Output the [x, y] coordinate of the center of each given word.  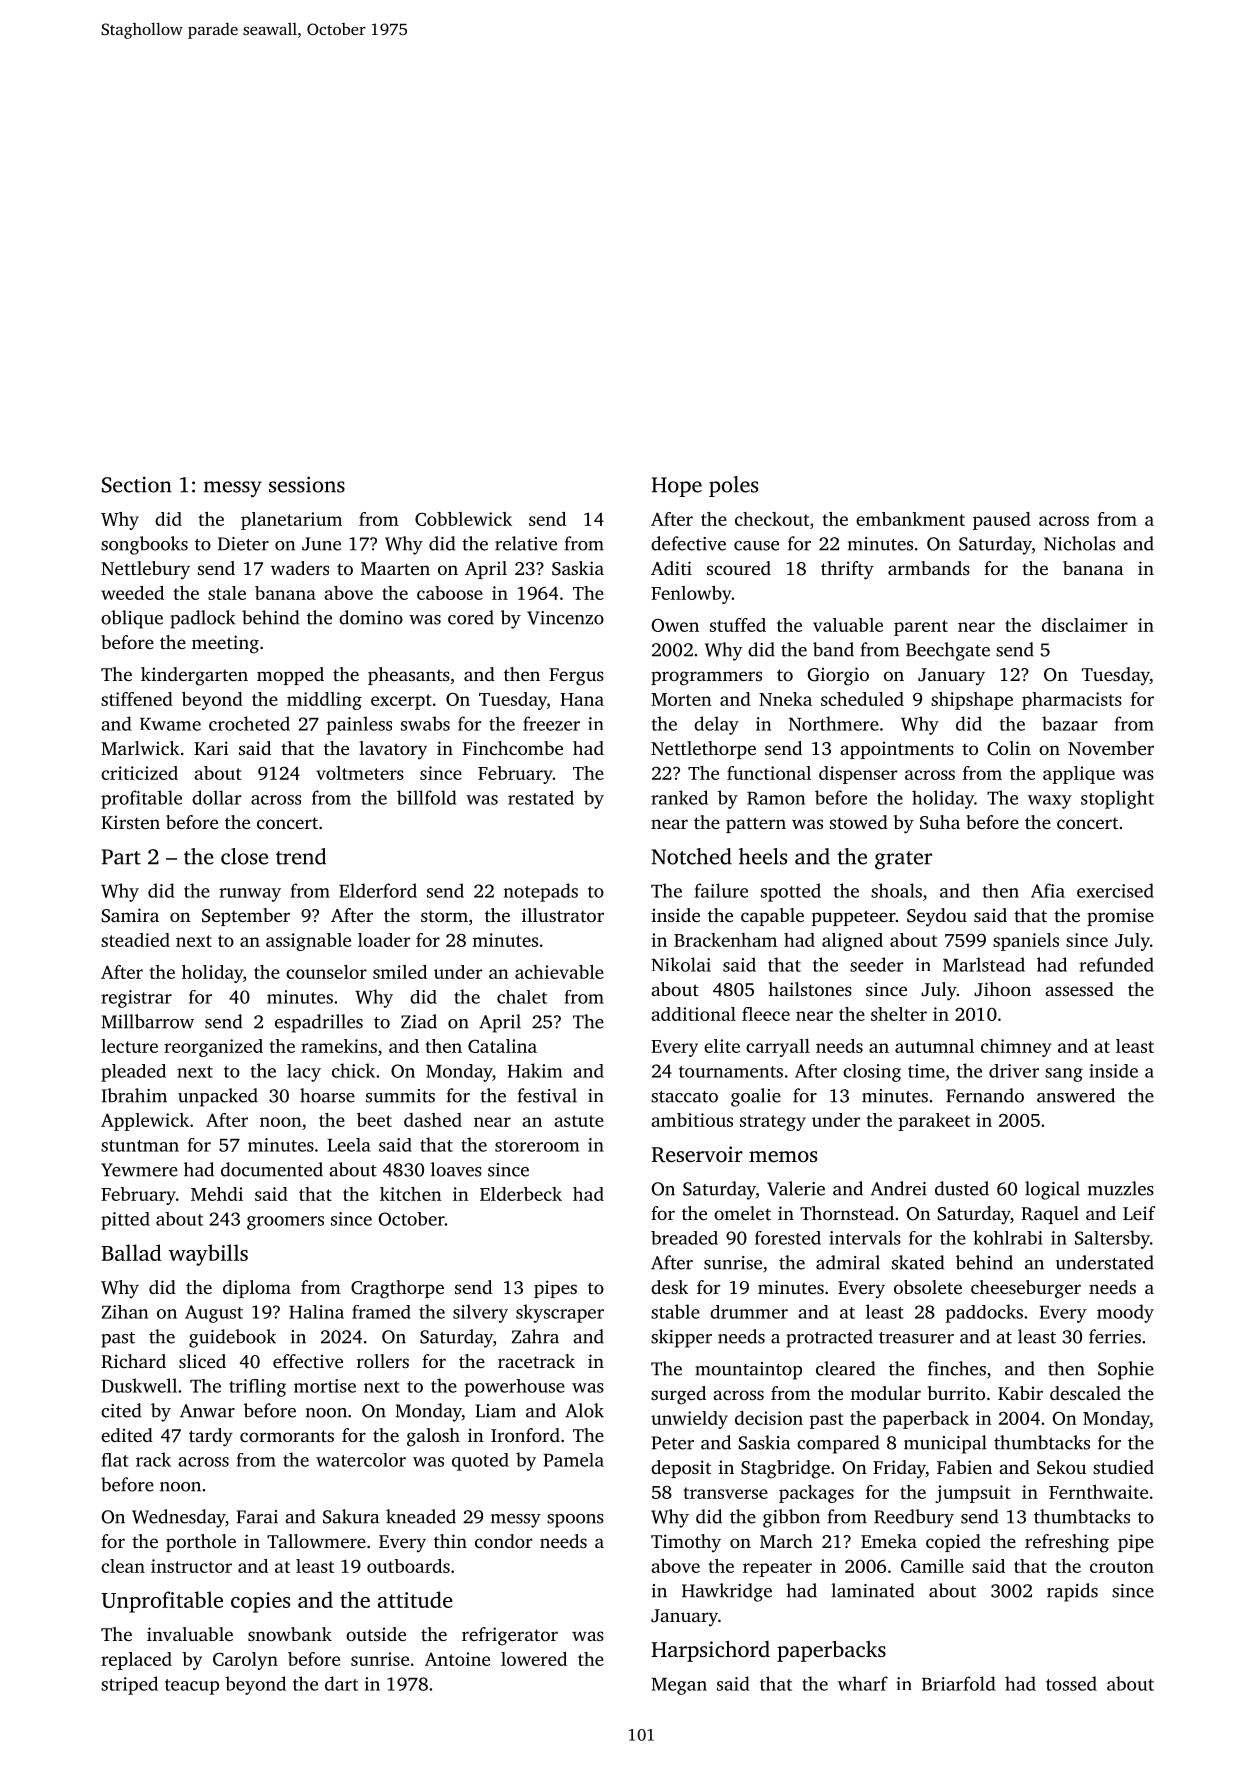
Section [137, 484]
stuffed [738, 625]
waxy [1050, 802]
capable [772, 917]
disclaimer [1085, 625]
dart [341, 1683]
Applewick [145, 1122]
